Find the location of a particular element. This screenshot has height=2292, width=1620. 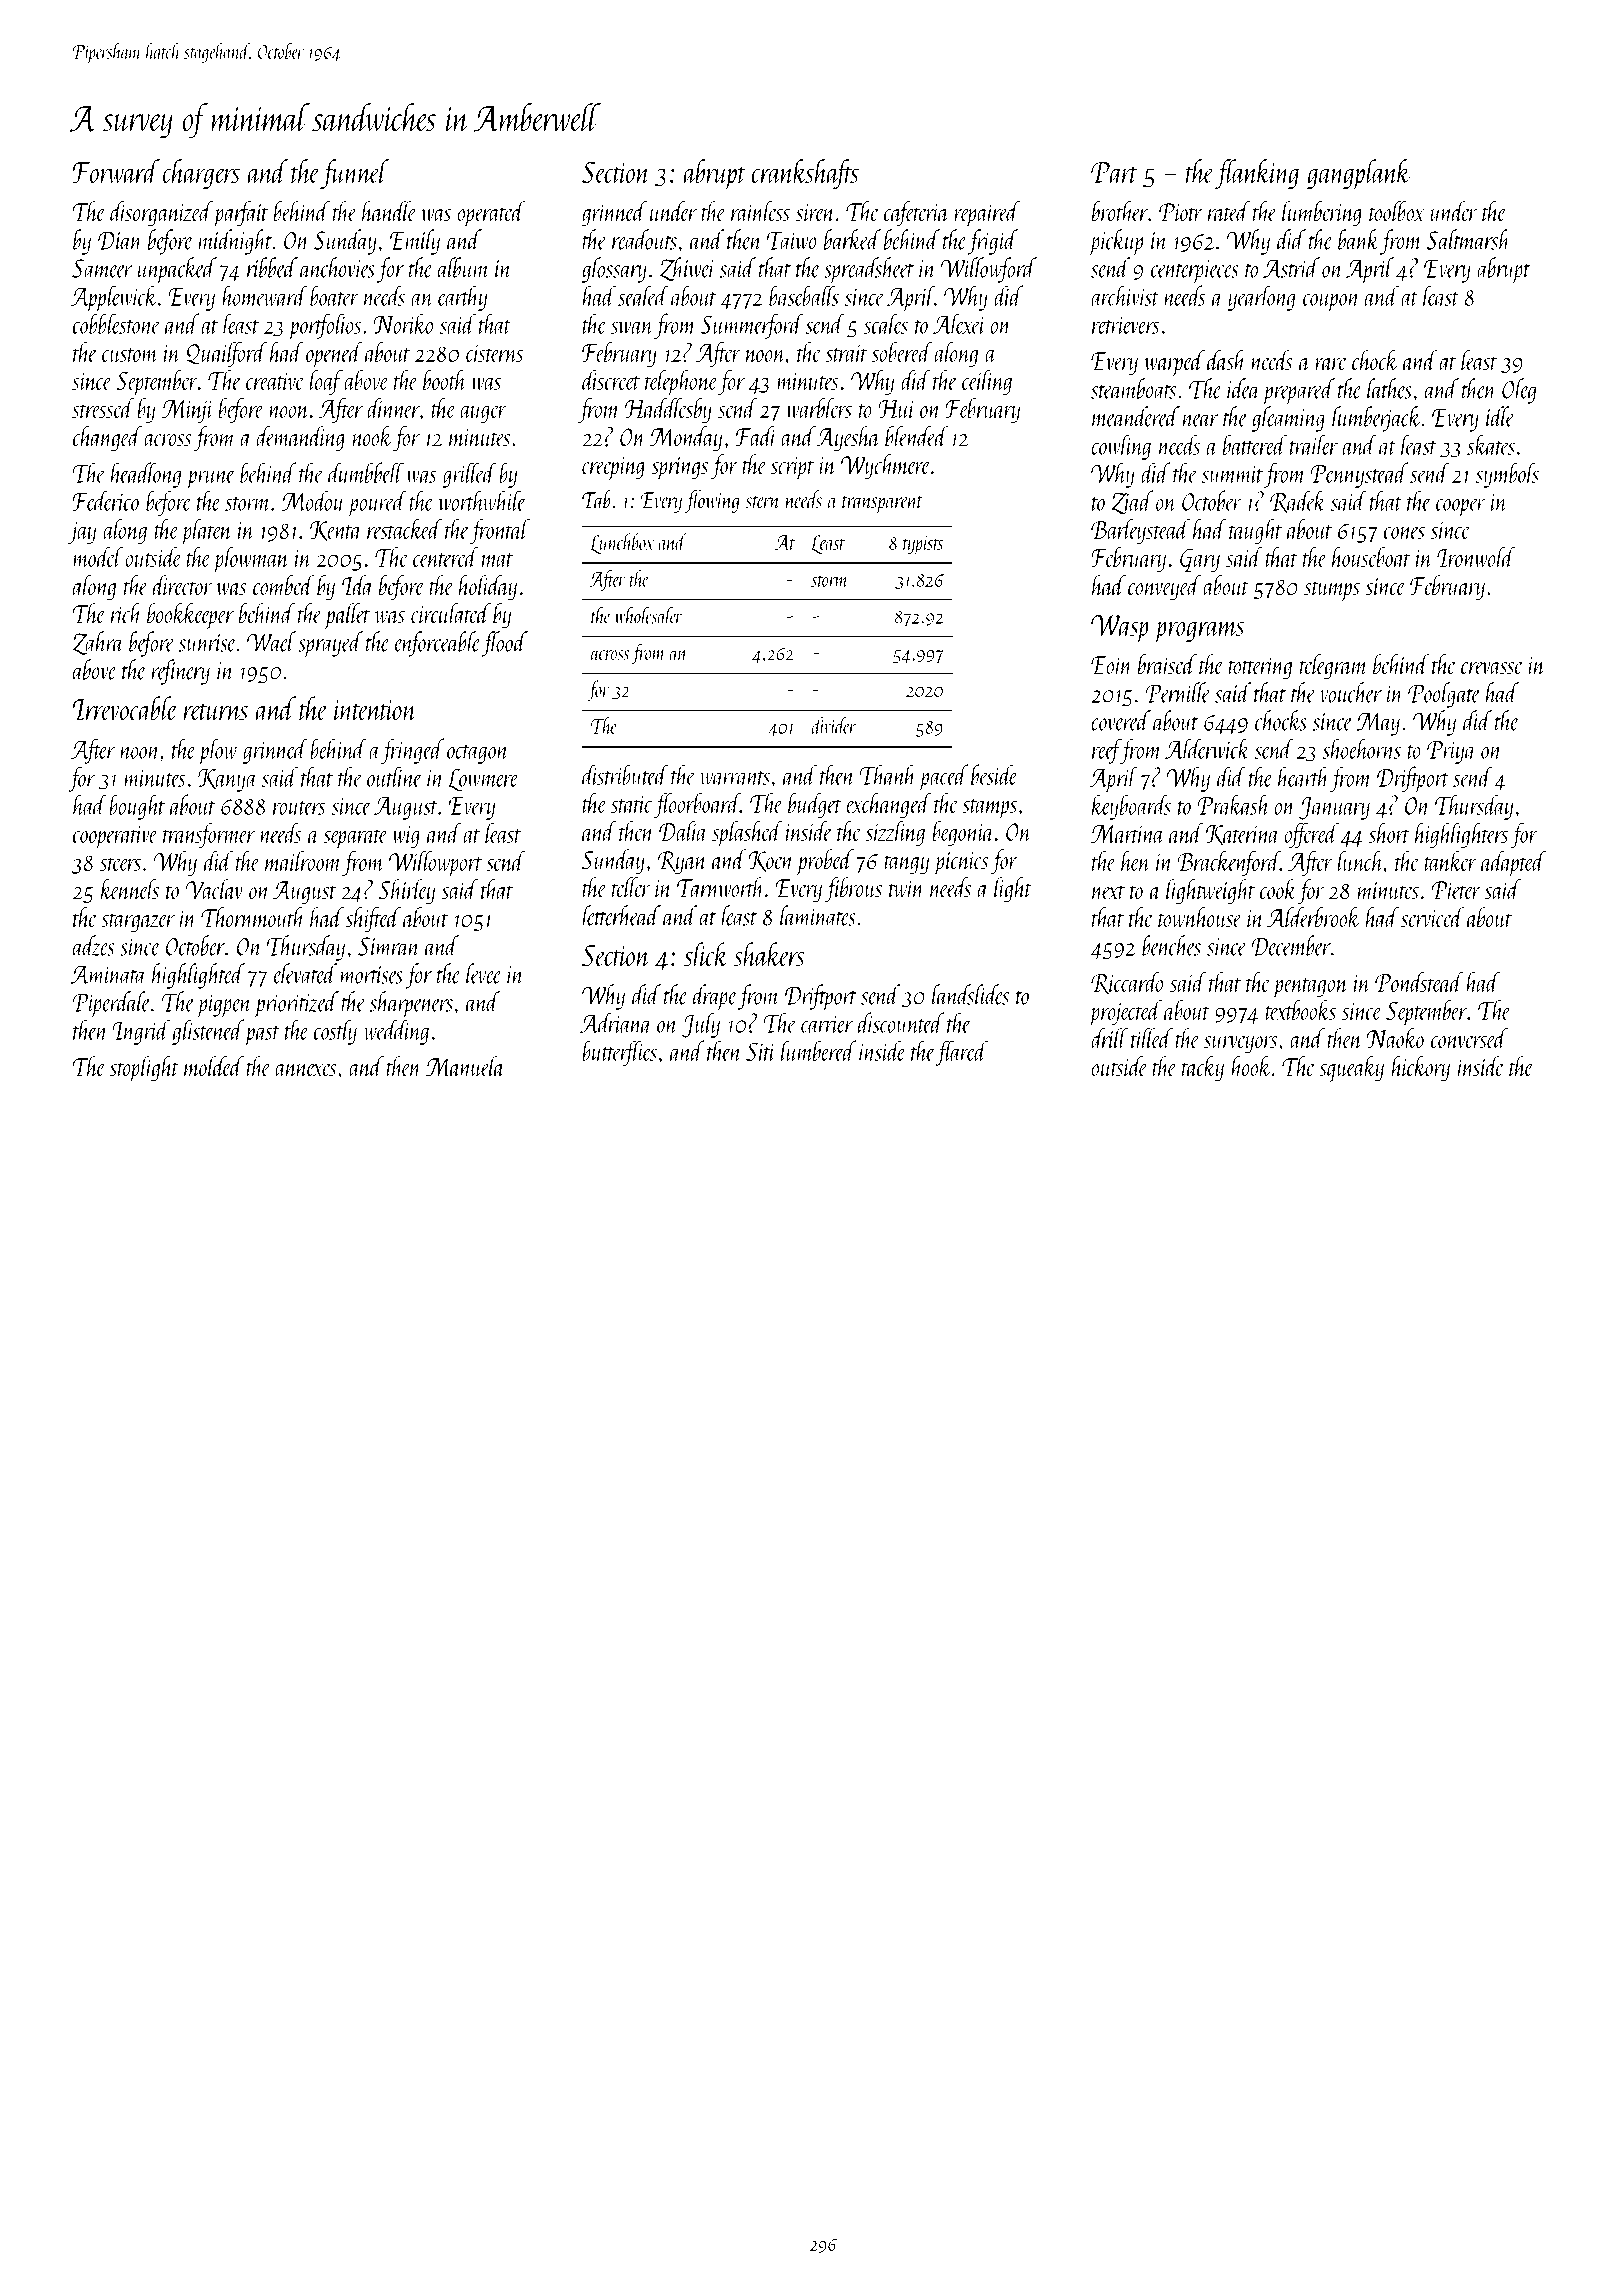

Tarnworth is located at coordinates (721, 887).
